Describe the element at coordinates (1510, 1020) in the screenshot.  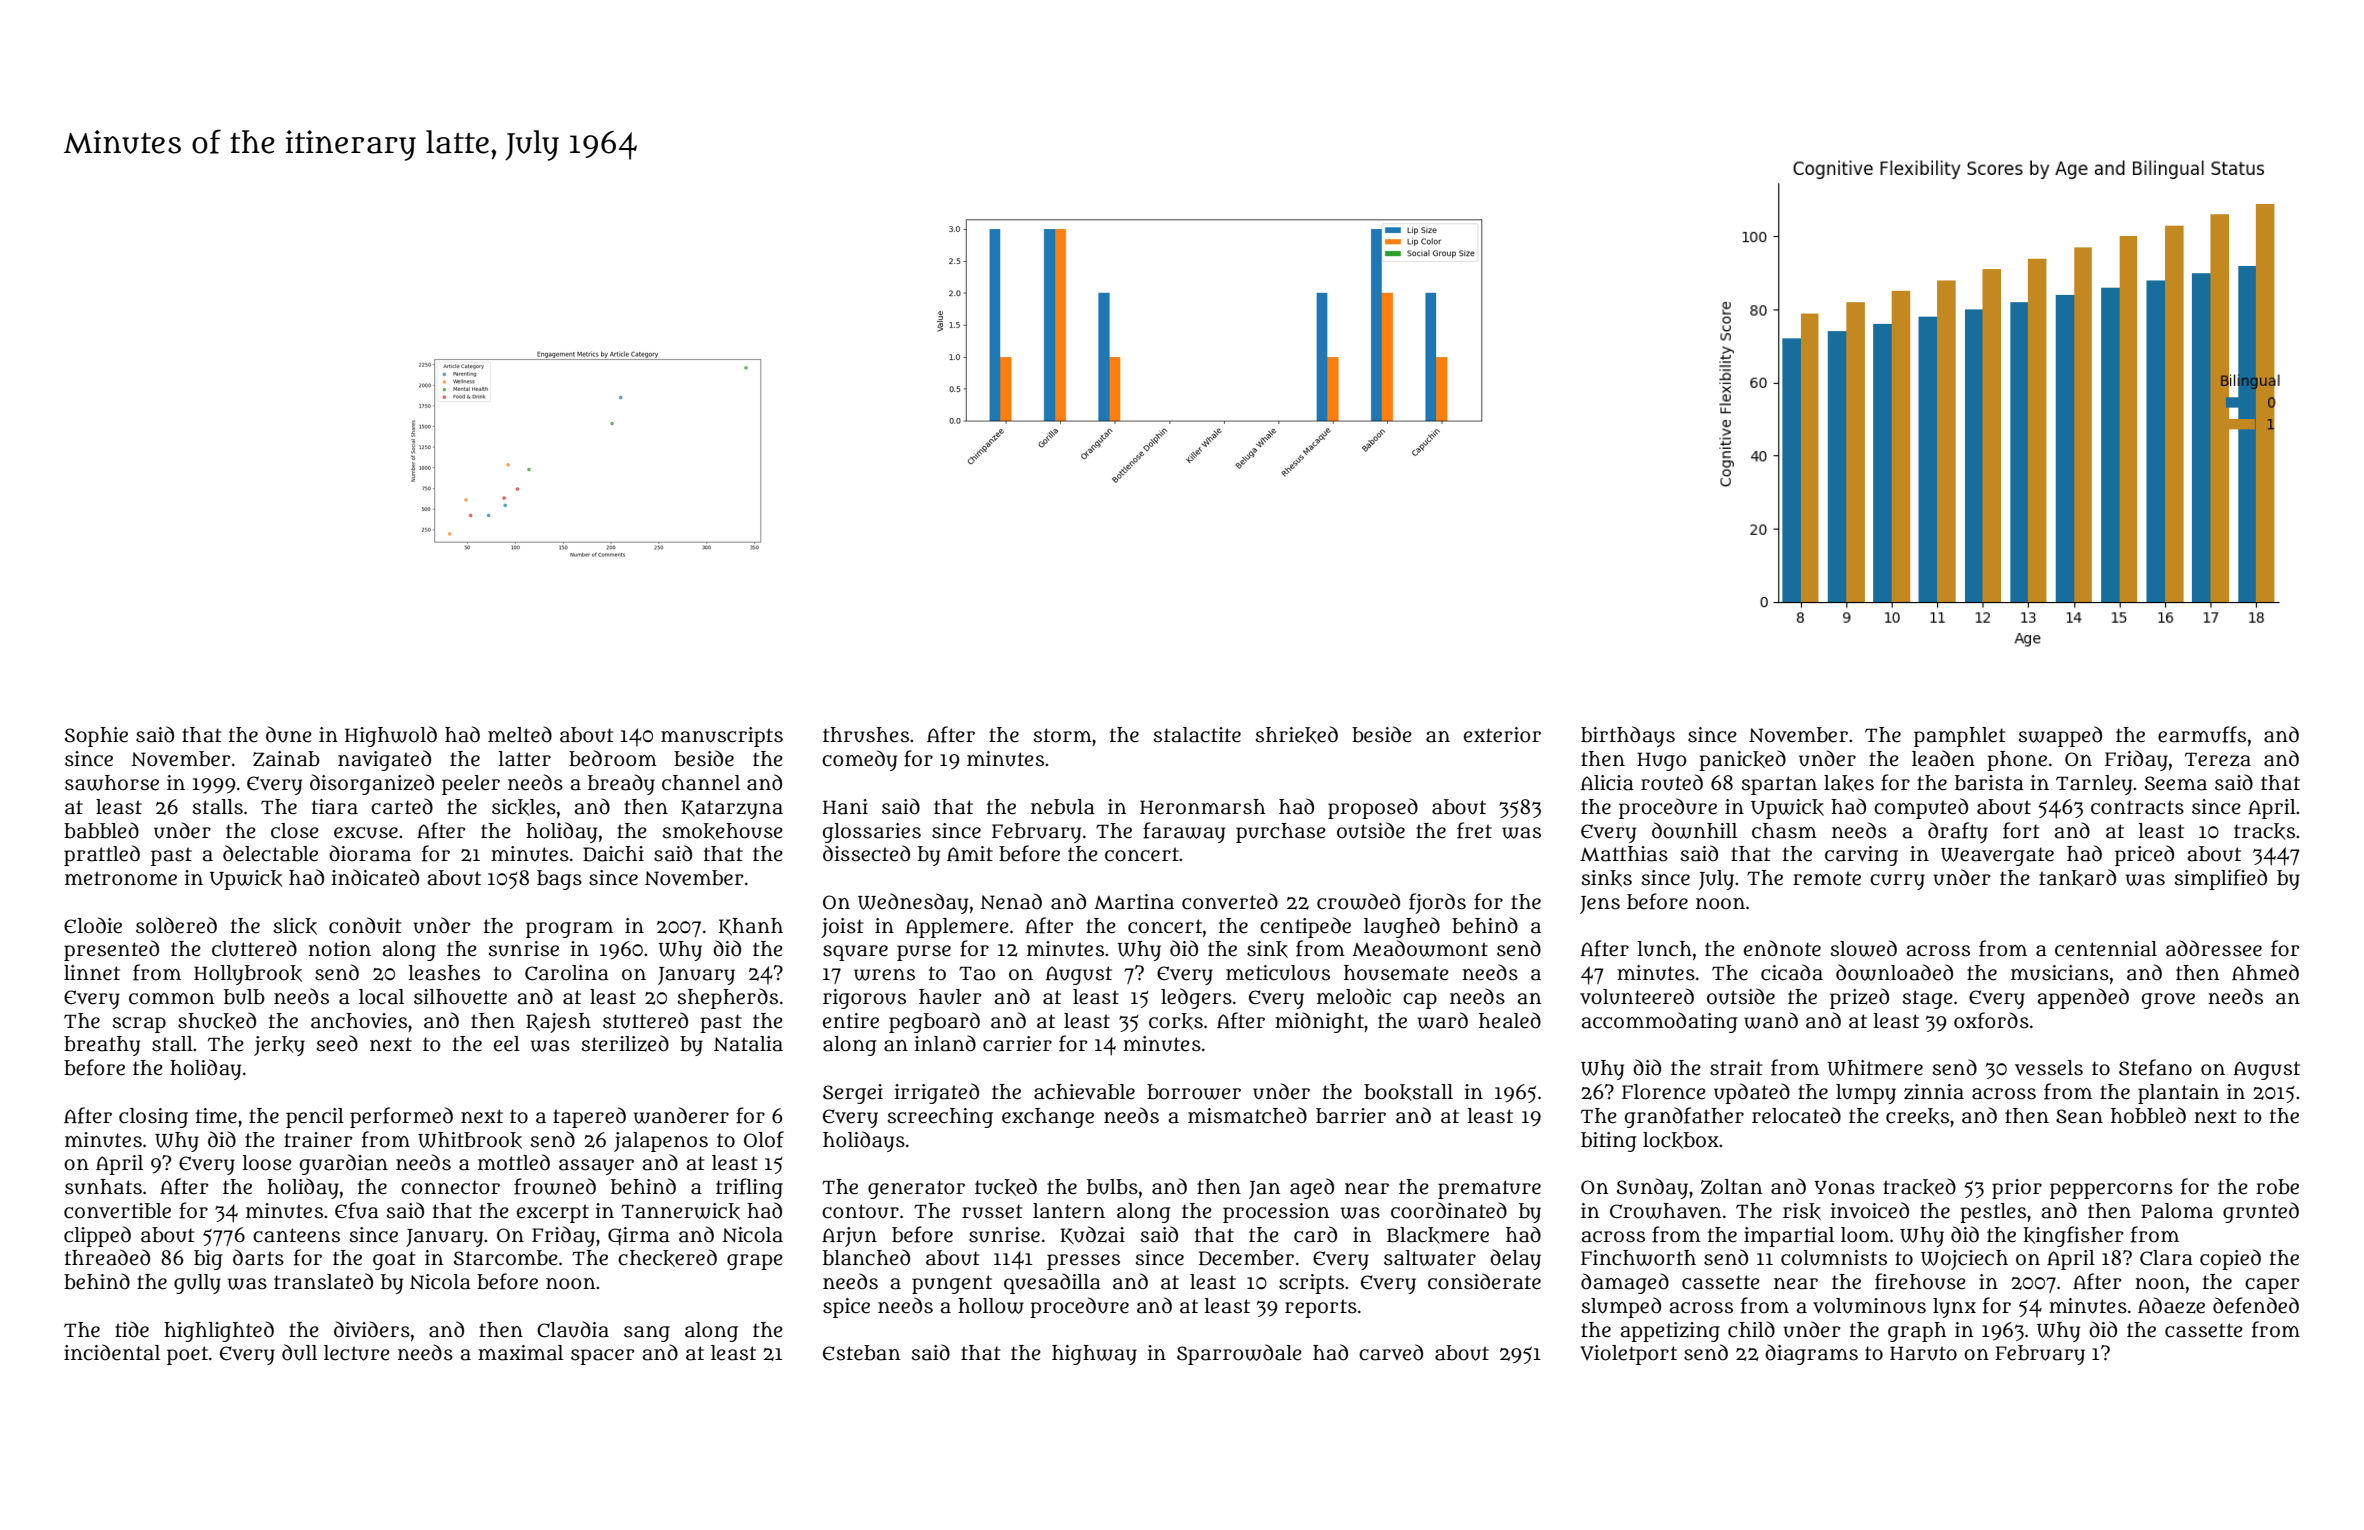
I see `healed` at that location.
